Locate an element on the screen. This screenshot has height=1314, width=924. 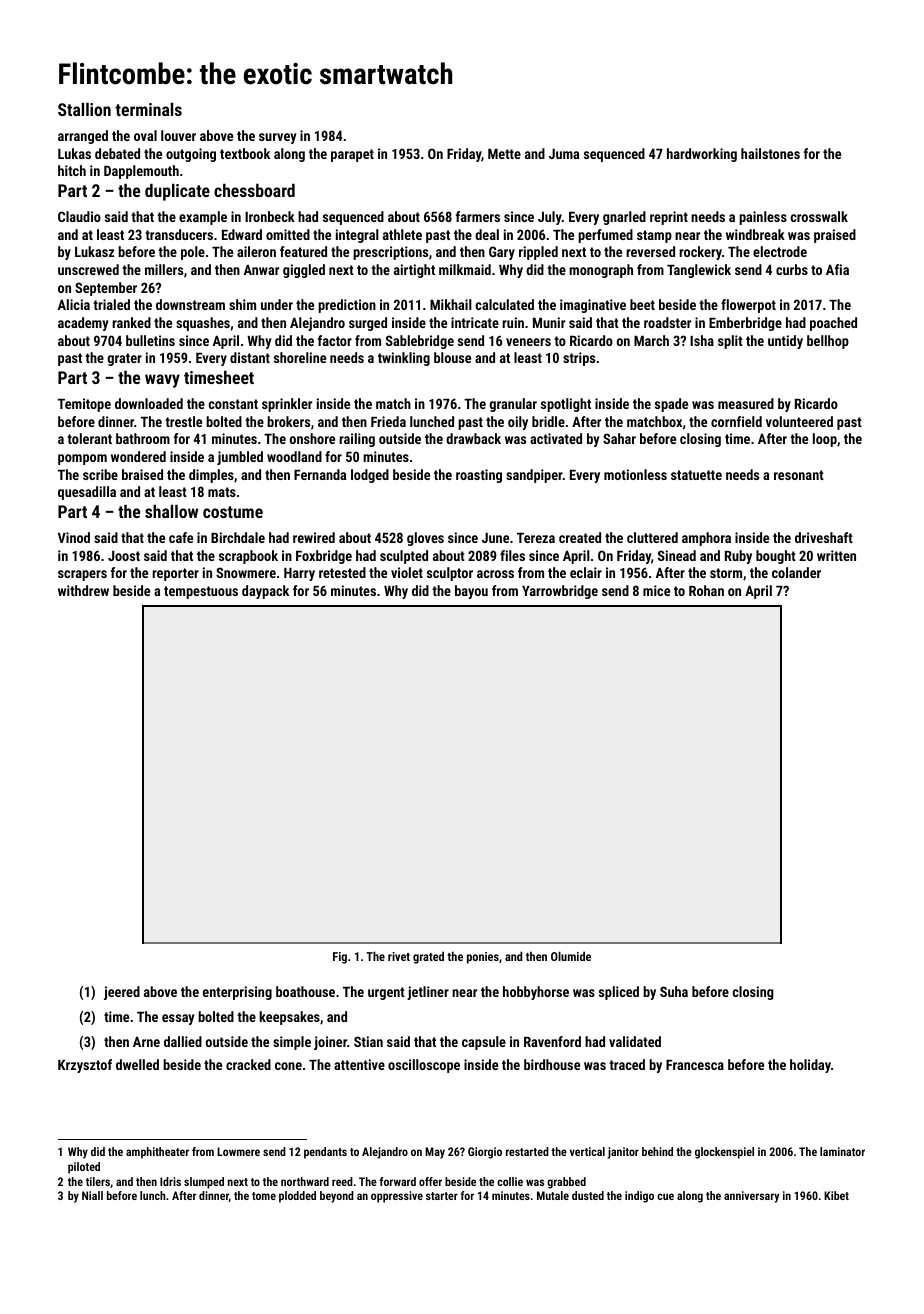
bayou is located at coordinates (471, 592).
